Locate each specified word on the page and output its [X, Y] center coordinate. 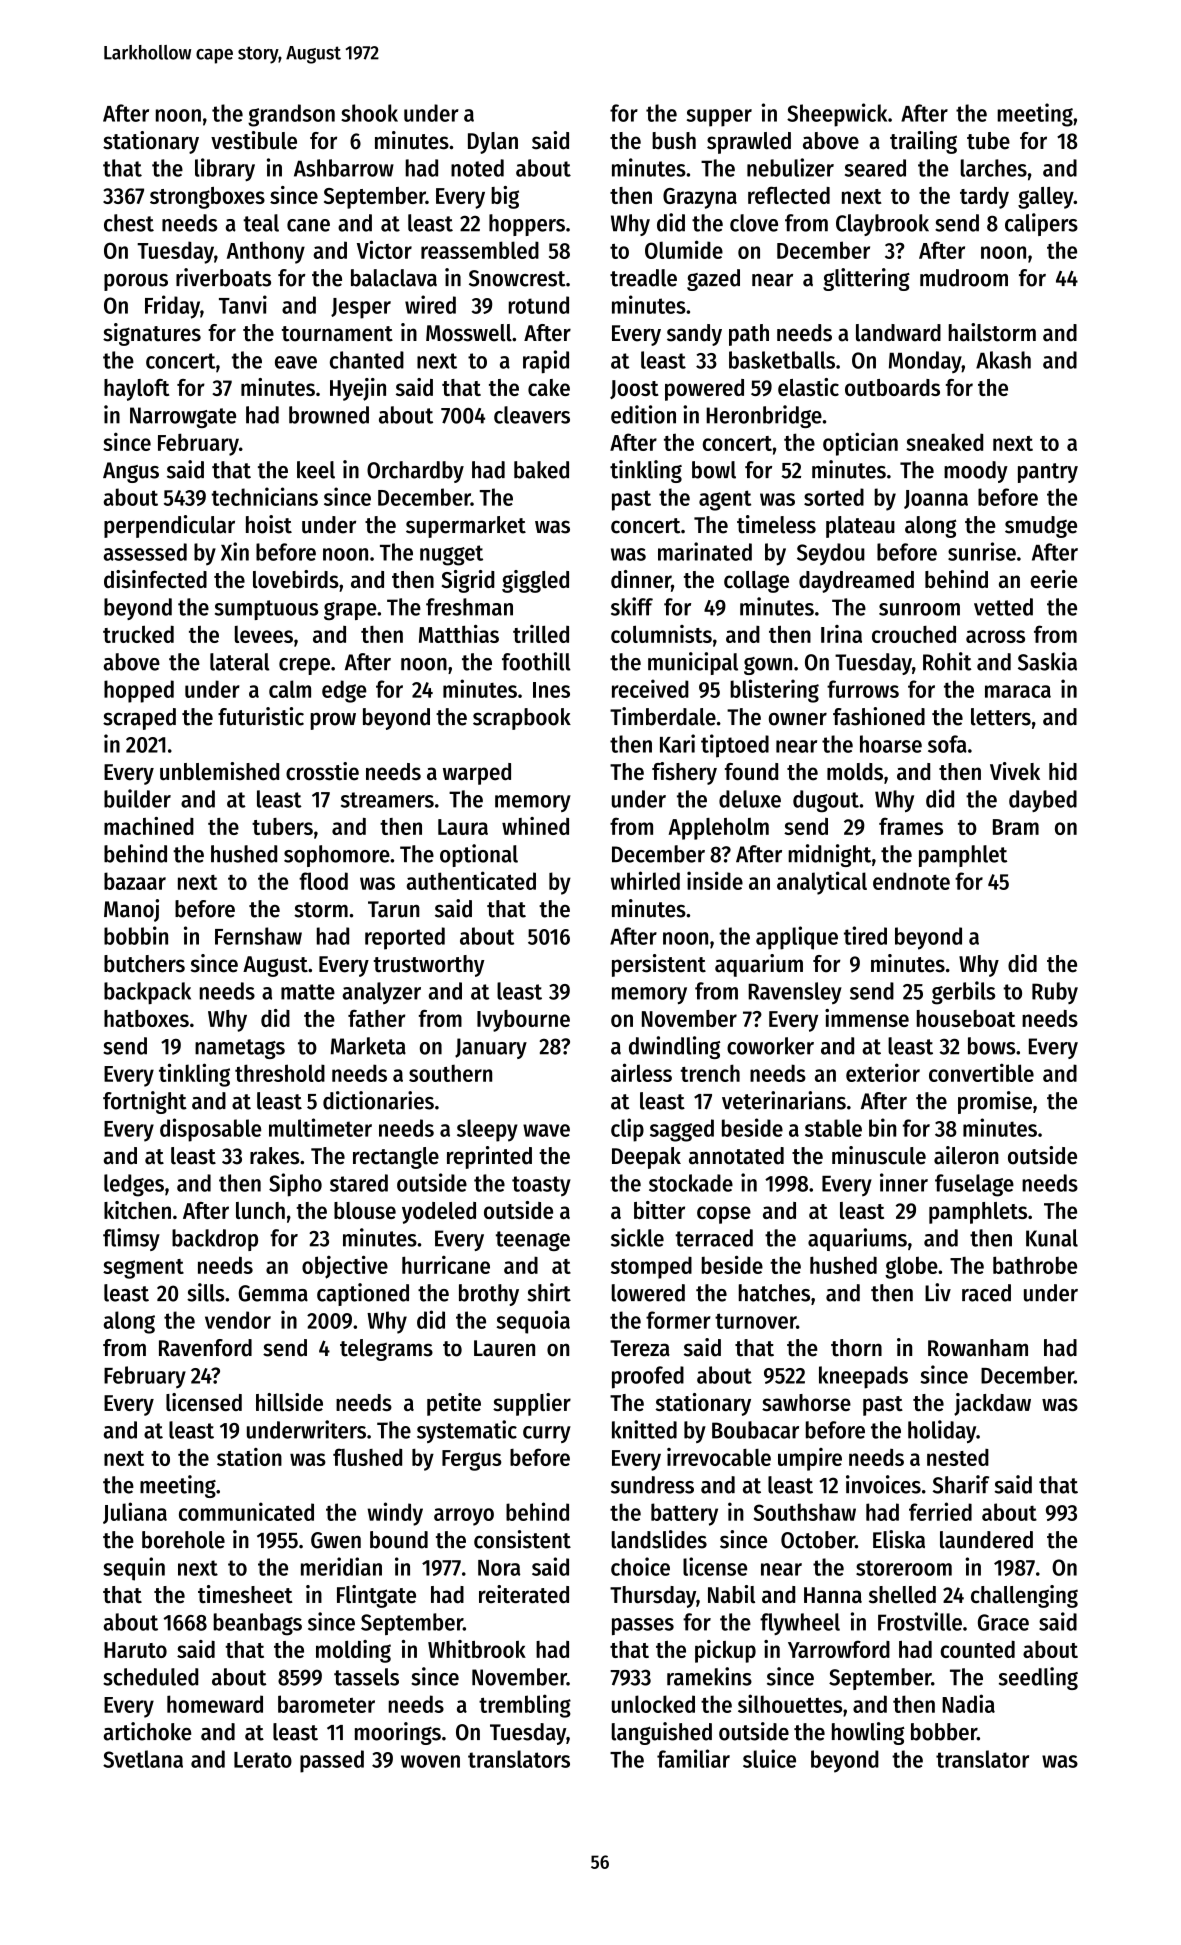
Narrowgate [183, 417]
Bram [1016, 827]
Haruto [135, 1650]
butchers [144, 964]
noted [477, 168]
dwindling [675, 1047]
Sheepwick [837, 115]
